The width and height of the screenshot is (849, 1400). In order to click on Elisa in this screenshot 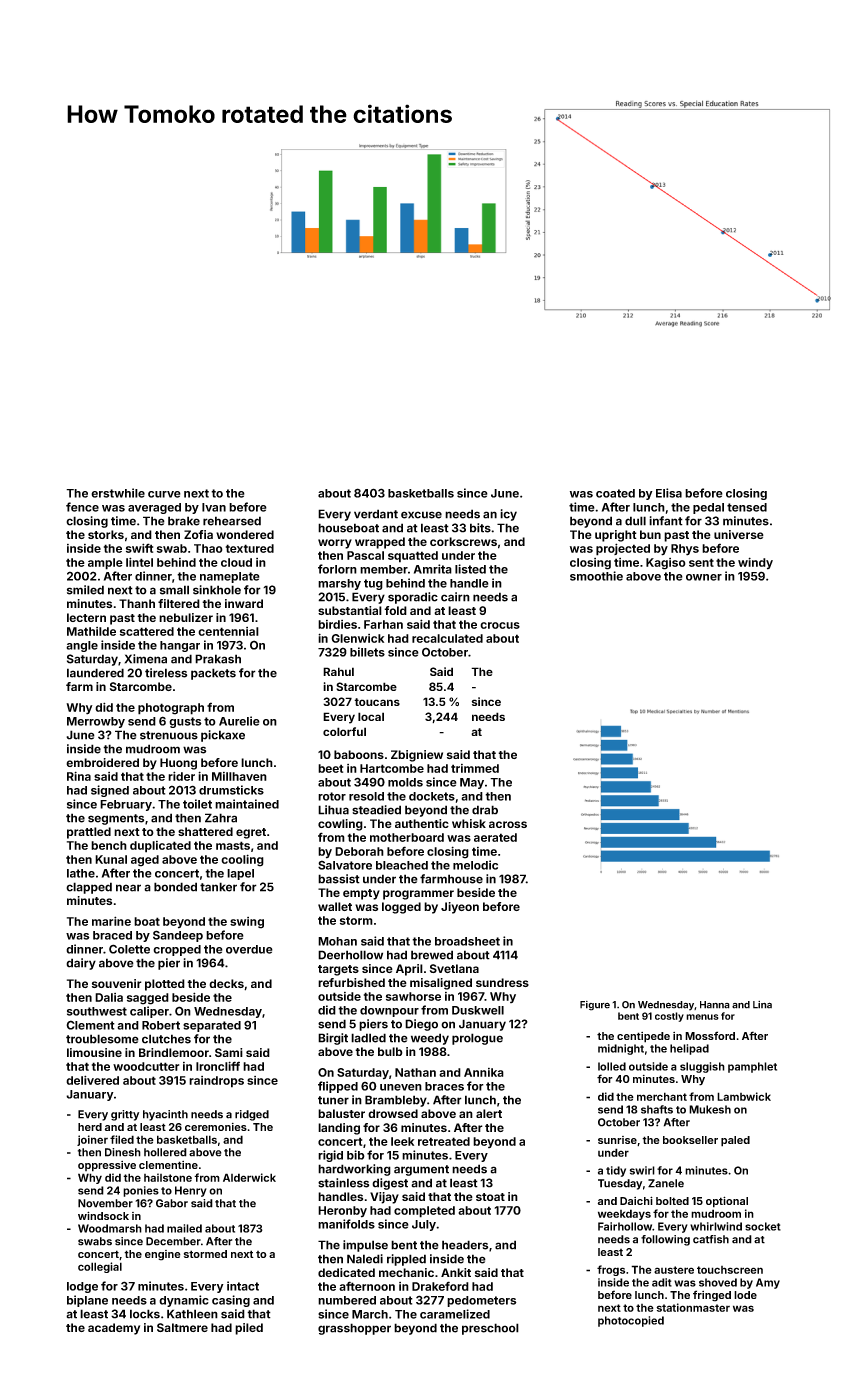, I will do `click(669, 493)`.
